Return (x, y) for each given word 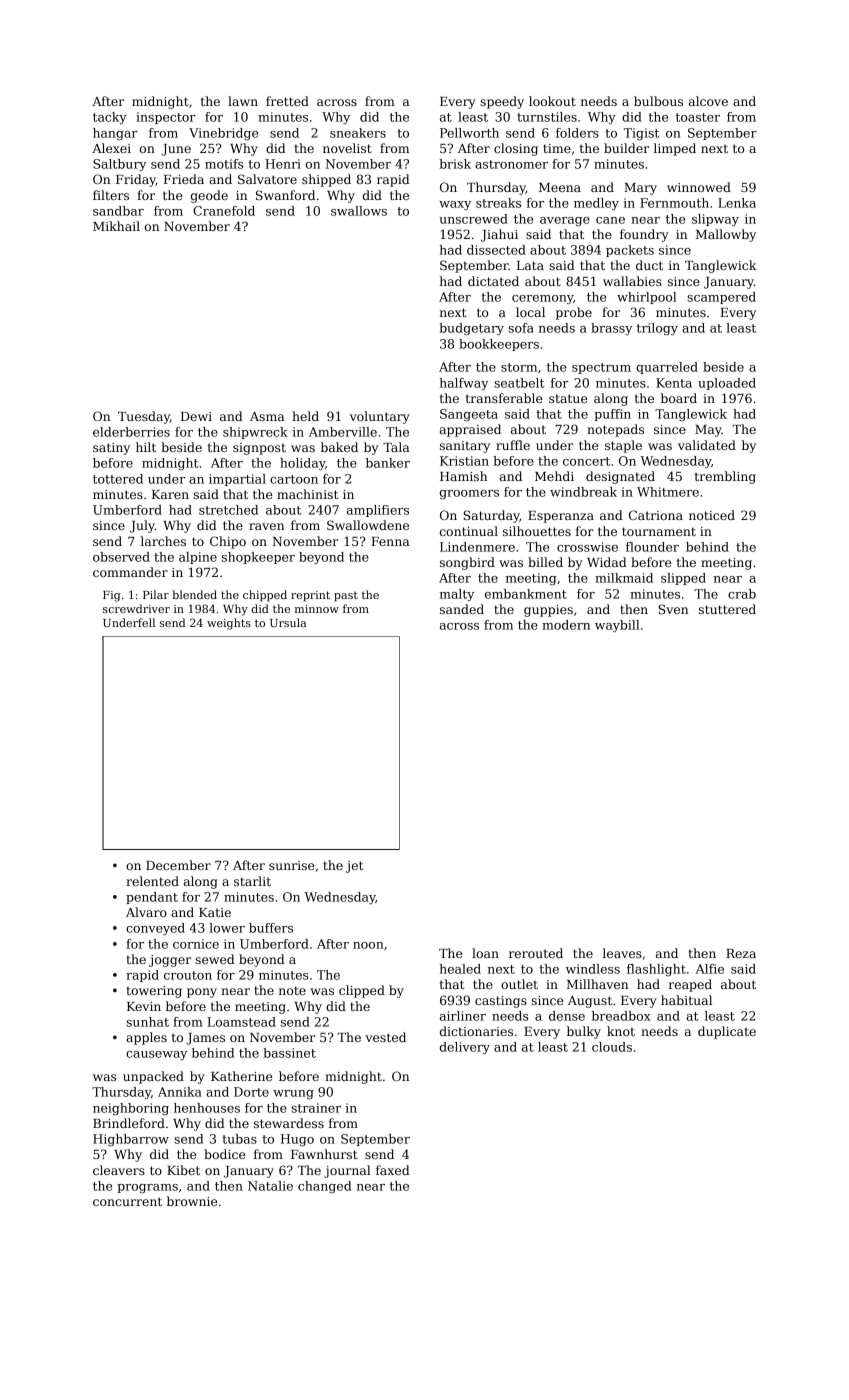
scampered (721, 298)
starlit (252, 881)
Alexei (111, 148)
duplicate (727, 1032)
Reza (741, 953)
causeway (156, 1055)
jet (354, 867)
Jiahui (499, 235)
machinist (307, 494)
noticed (712, 515)
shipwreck (255, 433)
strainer (316, 1108)
